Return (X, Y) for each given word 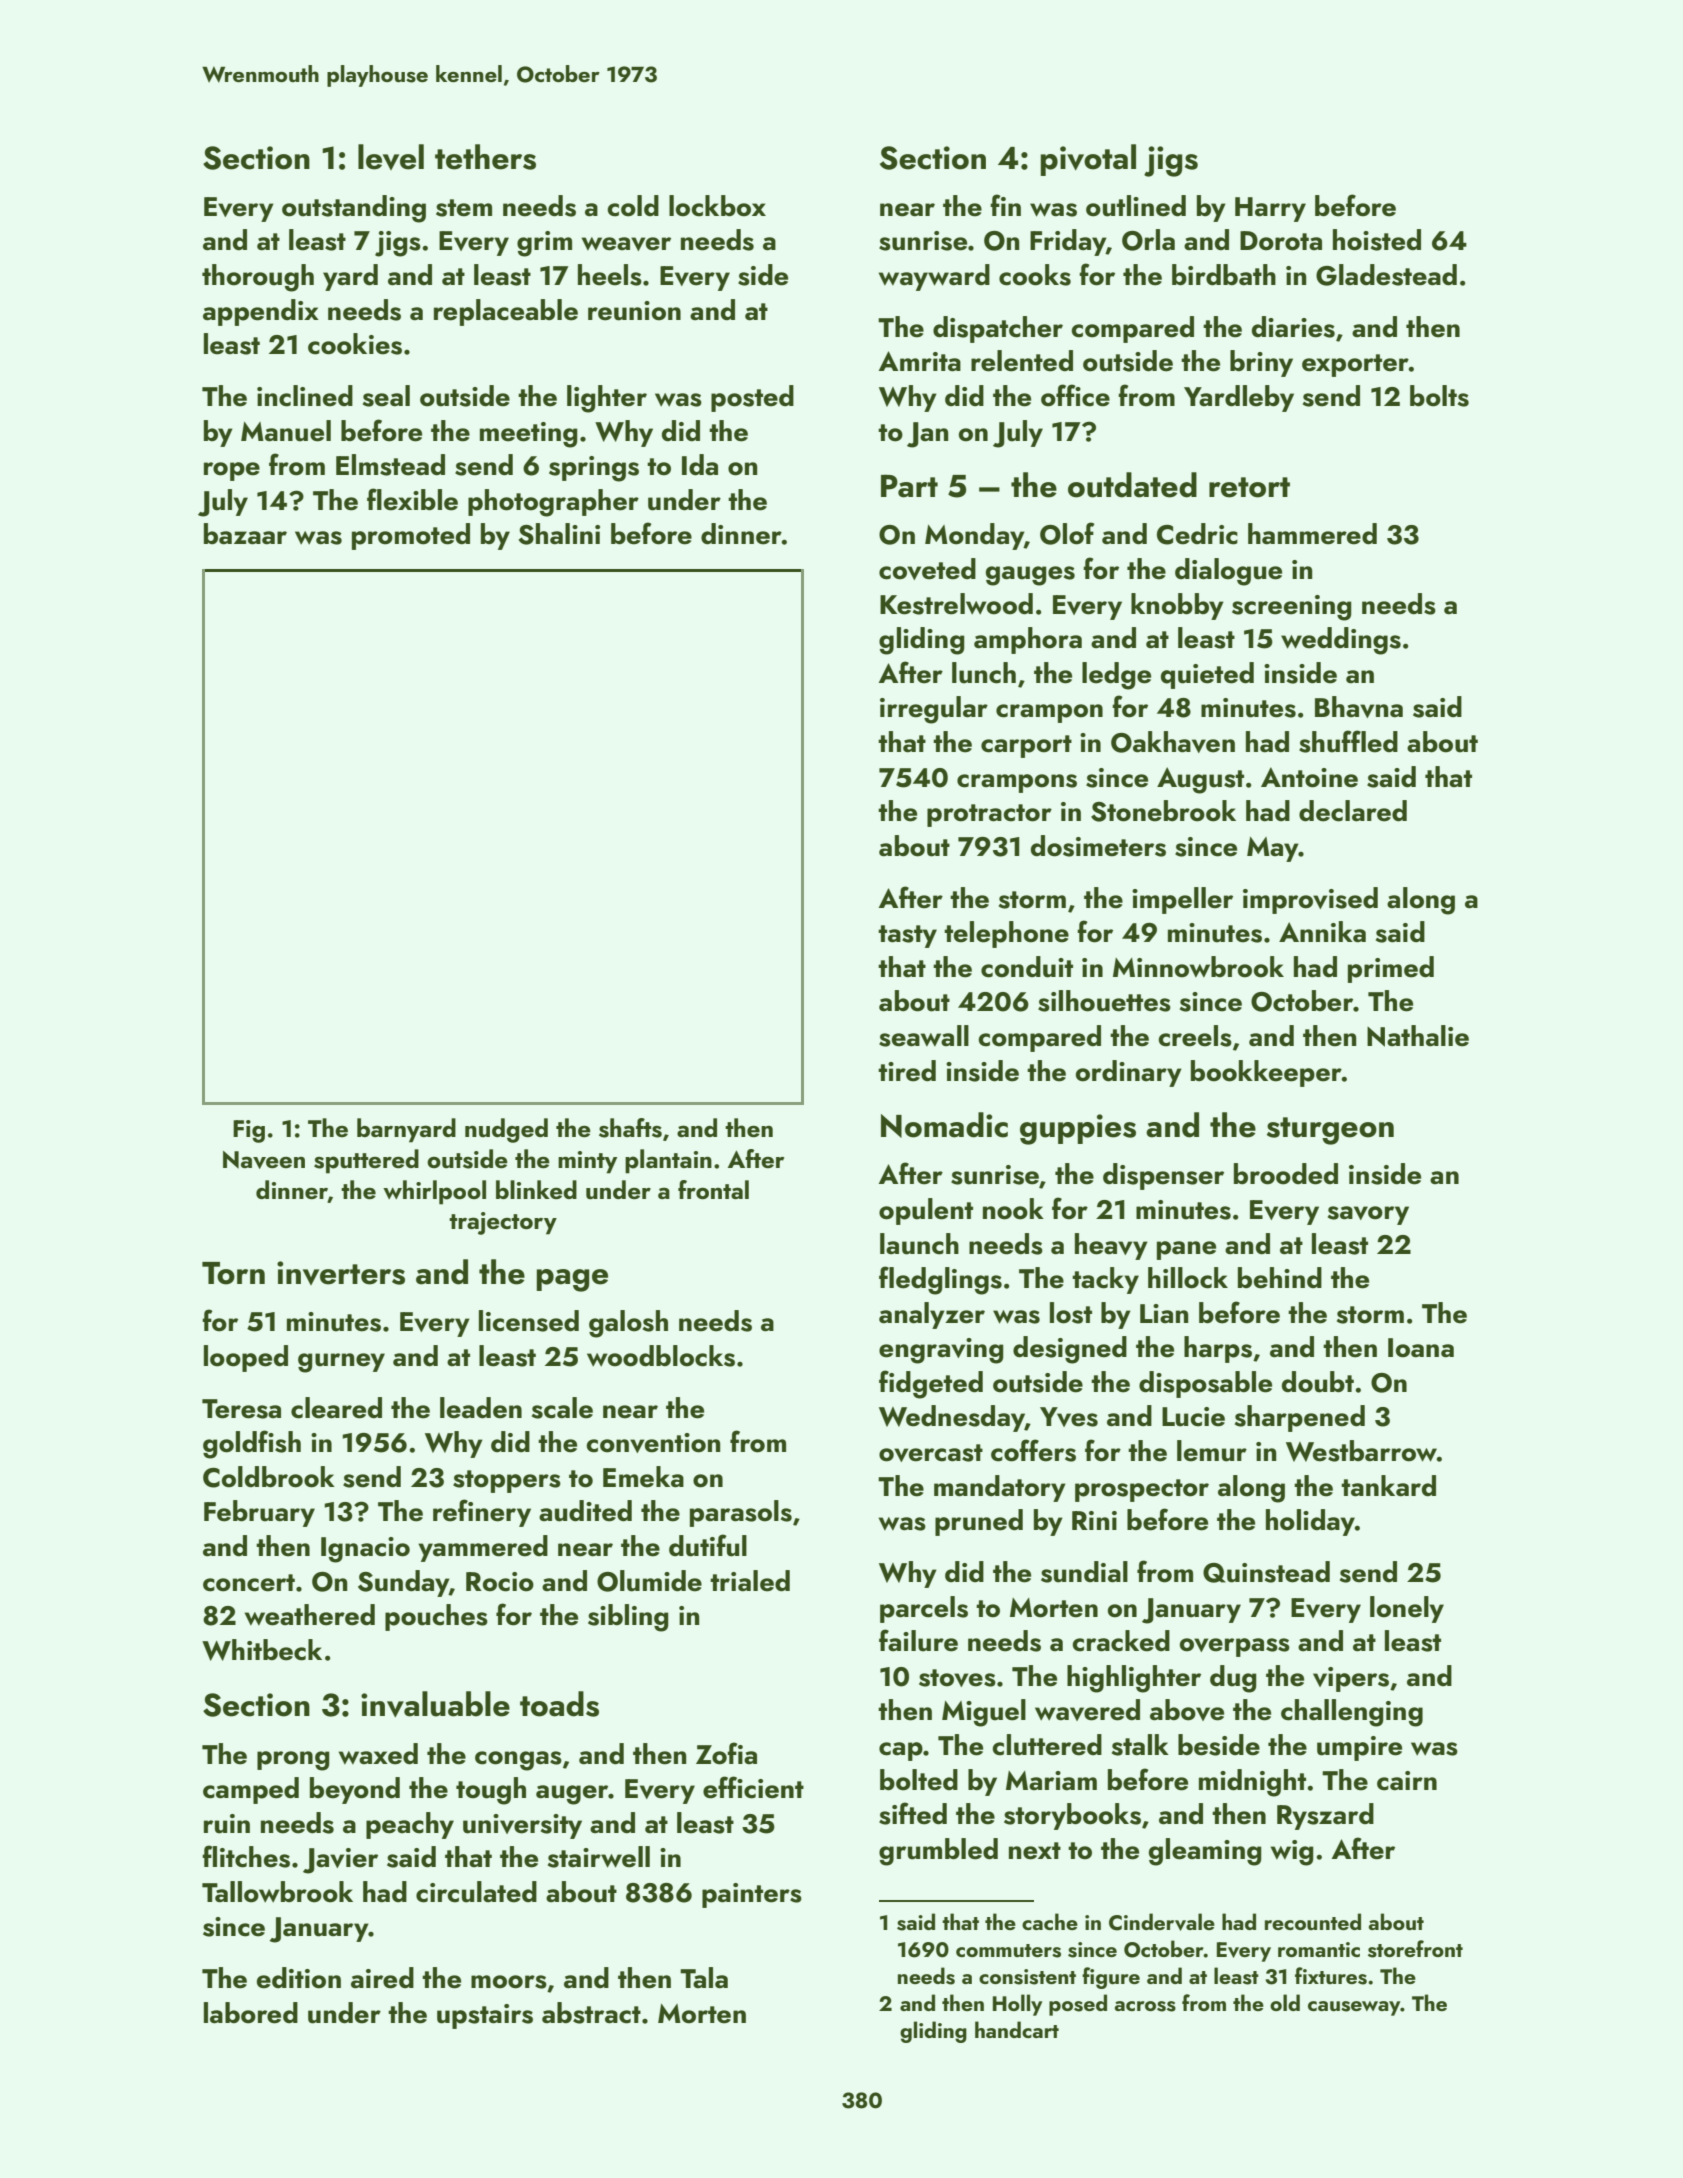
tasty (907, 936)
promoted (411, 536)
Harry (1270, 209)
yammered (483, 1548)
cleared (336, 1408)
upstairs (485, 2016)
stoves (957, 1678)
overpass (1235, 1647)
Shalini (559, 534)
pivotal (1088, 160)
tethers (485, 157)
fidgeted (931, 1384)
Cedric (1197, 534)
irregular (934, 710)
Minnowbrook (1198, 967)
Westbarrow (1361, 1451)
